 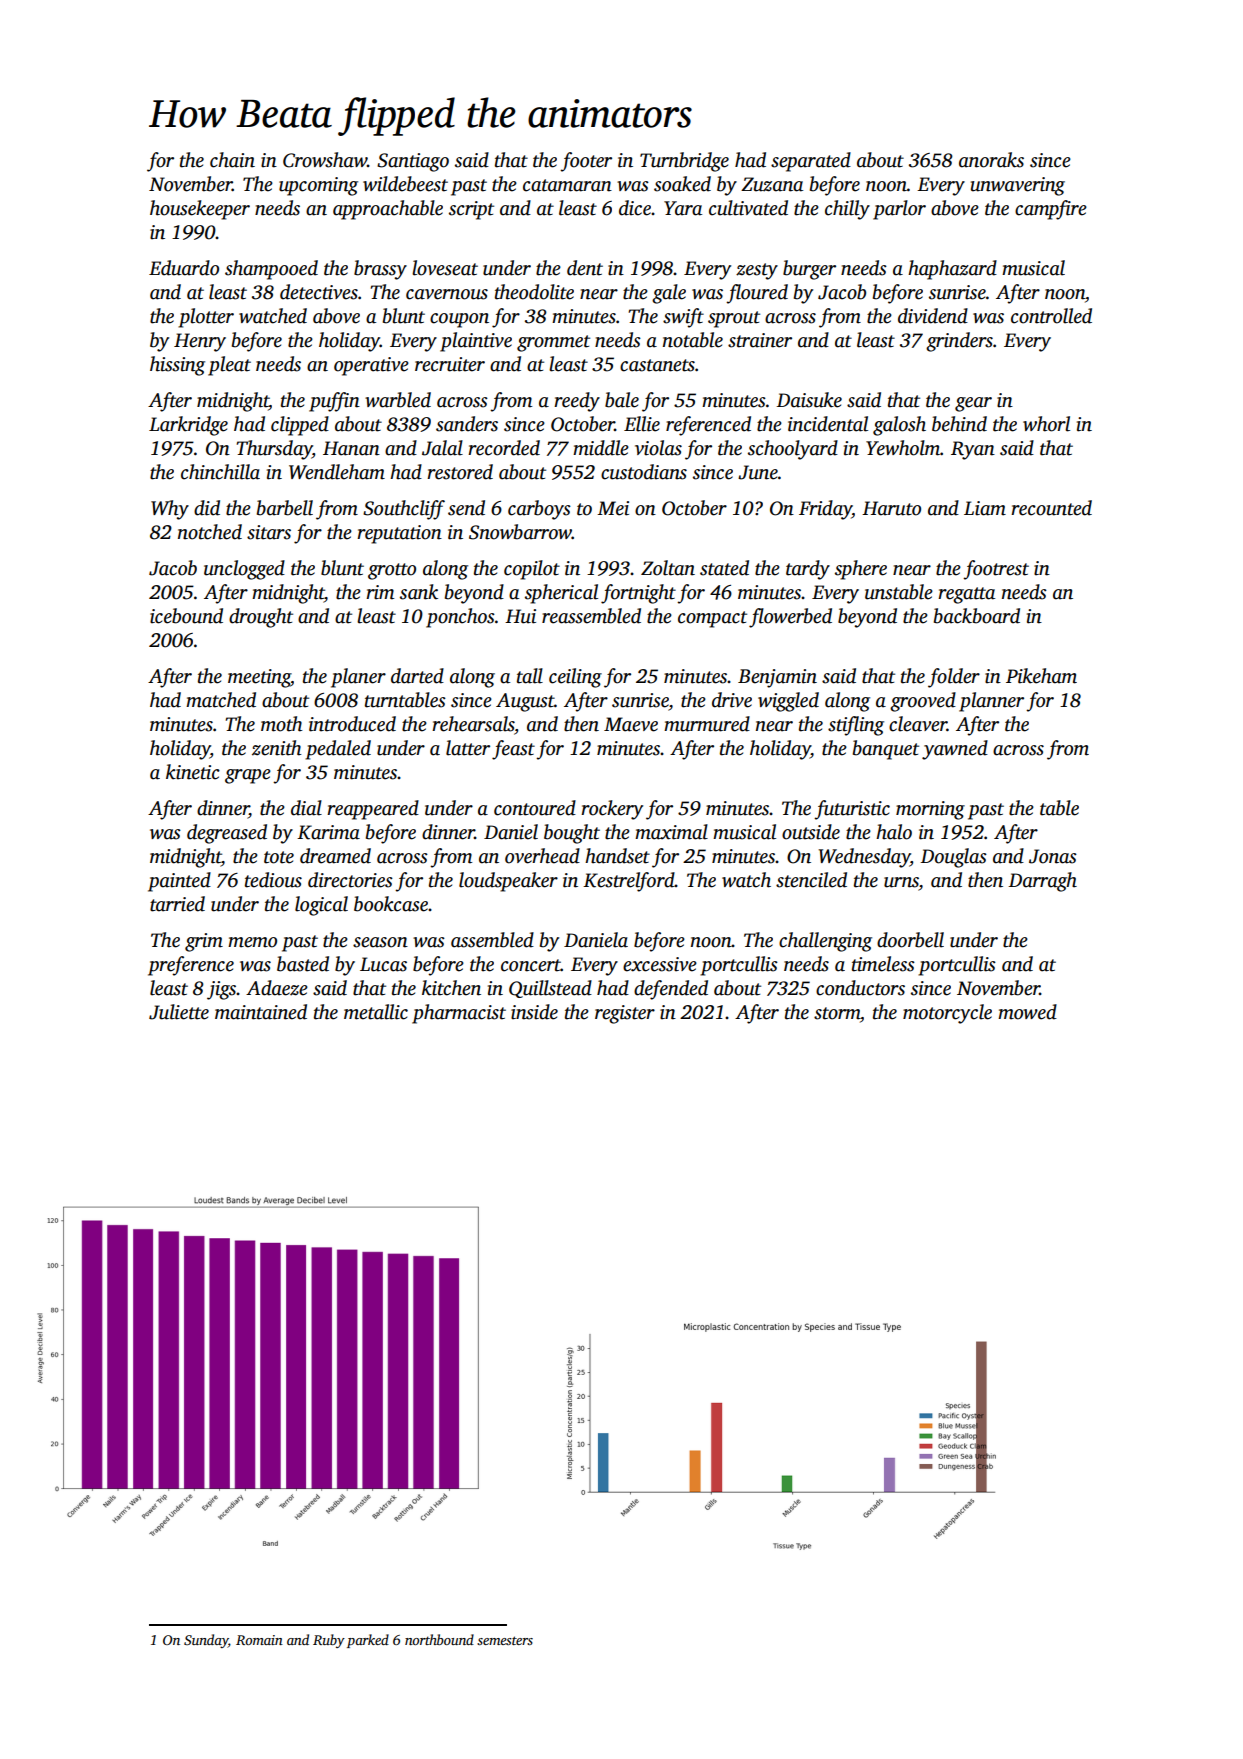 I want to click on inside, so click(x=534, y=1012).
